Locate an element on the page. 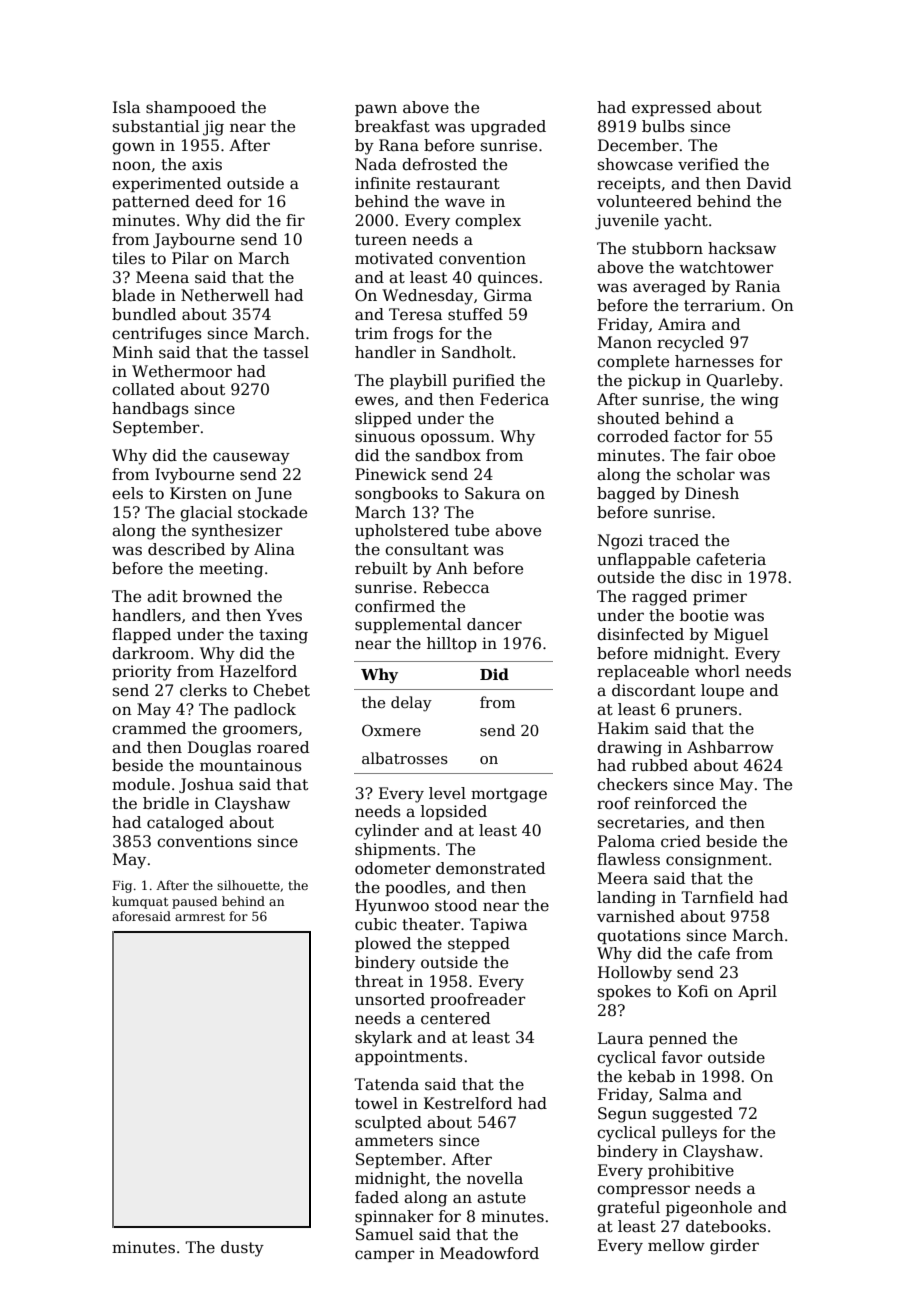 Image resolution: width=908 pixels, height=1316 pixels. ragged is located at coordinates (659, 598).
